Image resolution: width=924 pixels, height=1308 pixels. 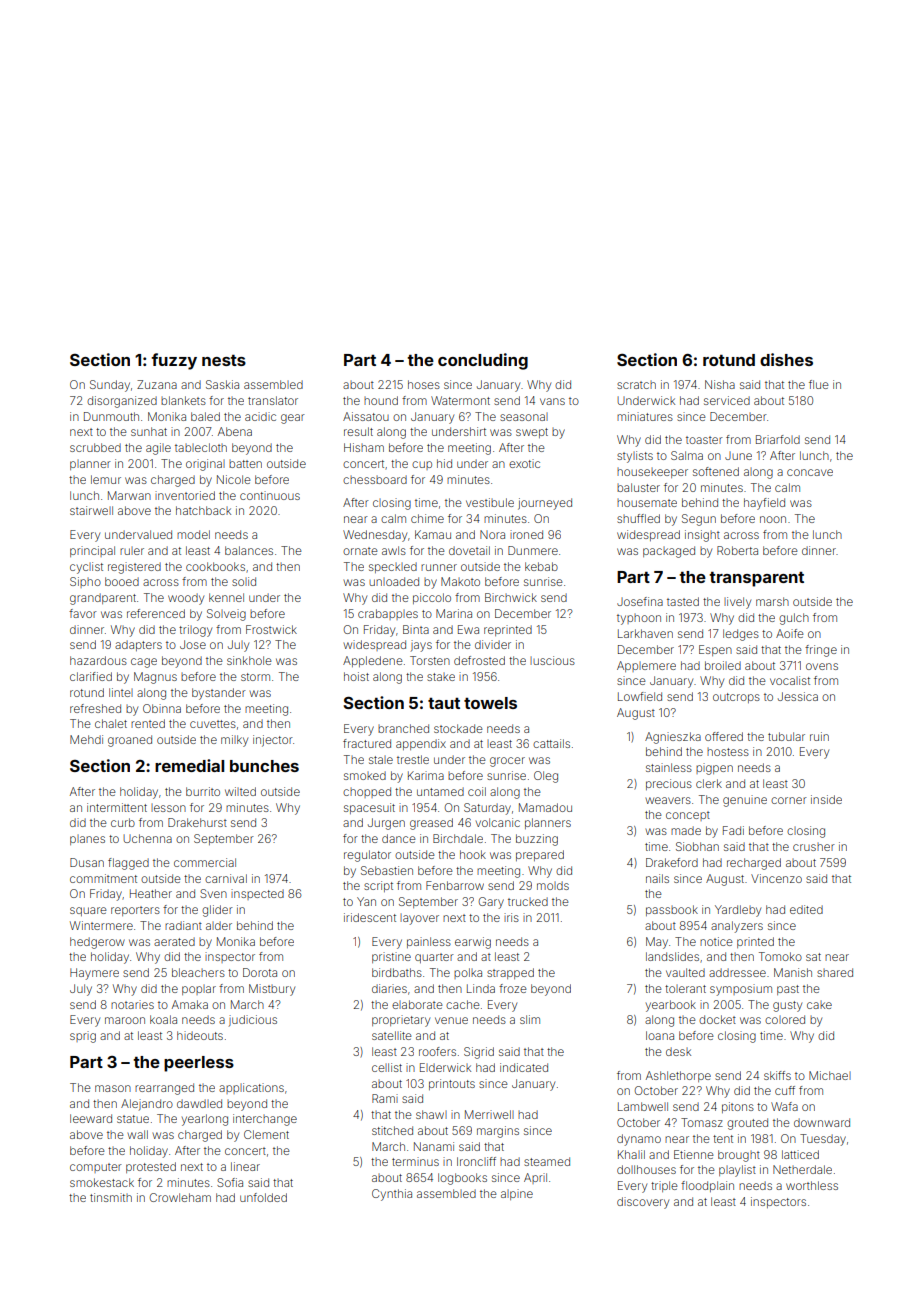 What do you see at coordinates (392, 1130) in the image?
I see `stitched` at bounding box center [392, 1130].
